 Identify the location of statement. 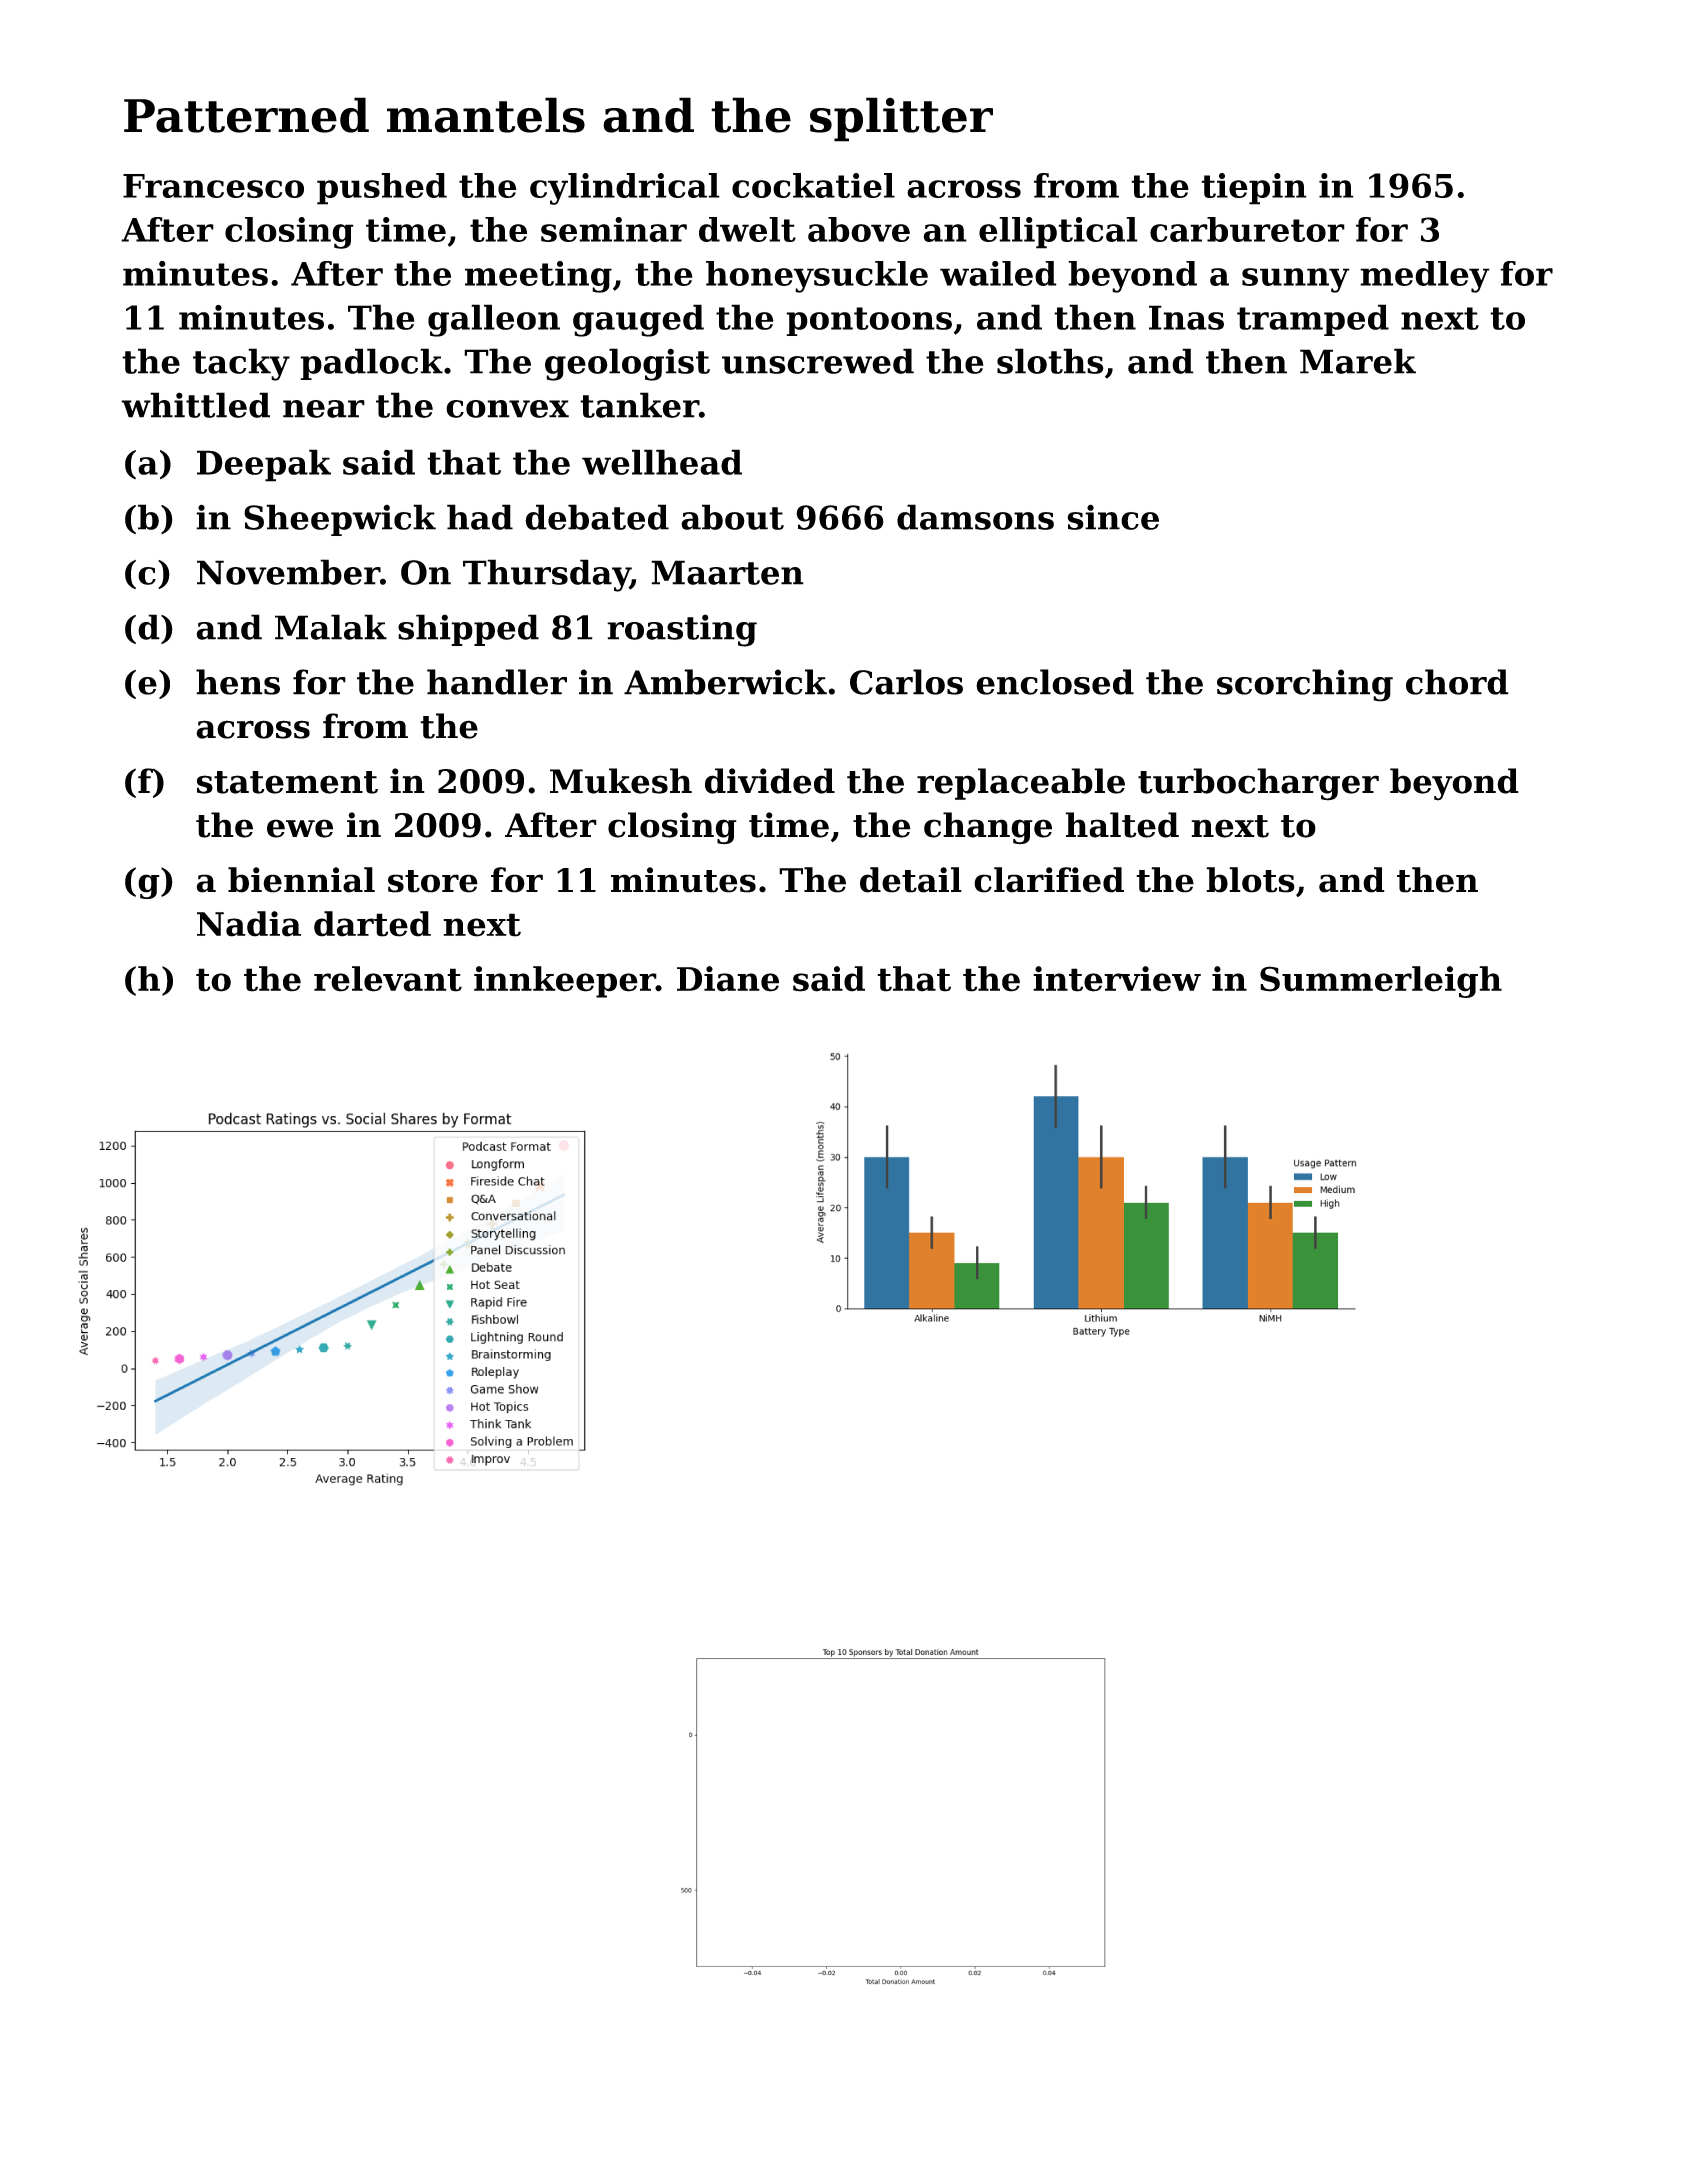
(287, 782).
